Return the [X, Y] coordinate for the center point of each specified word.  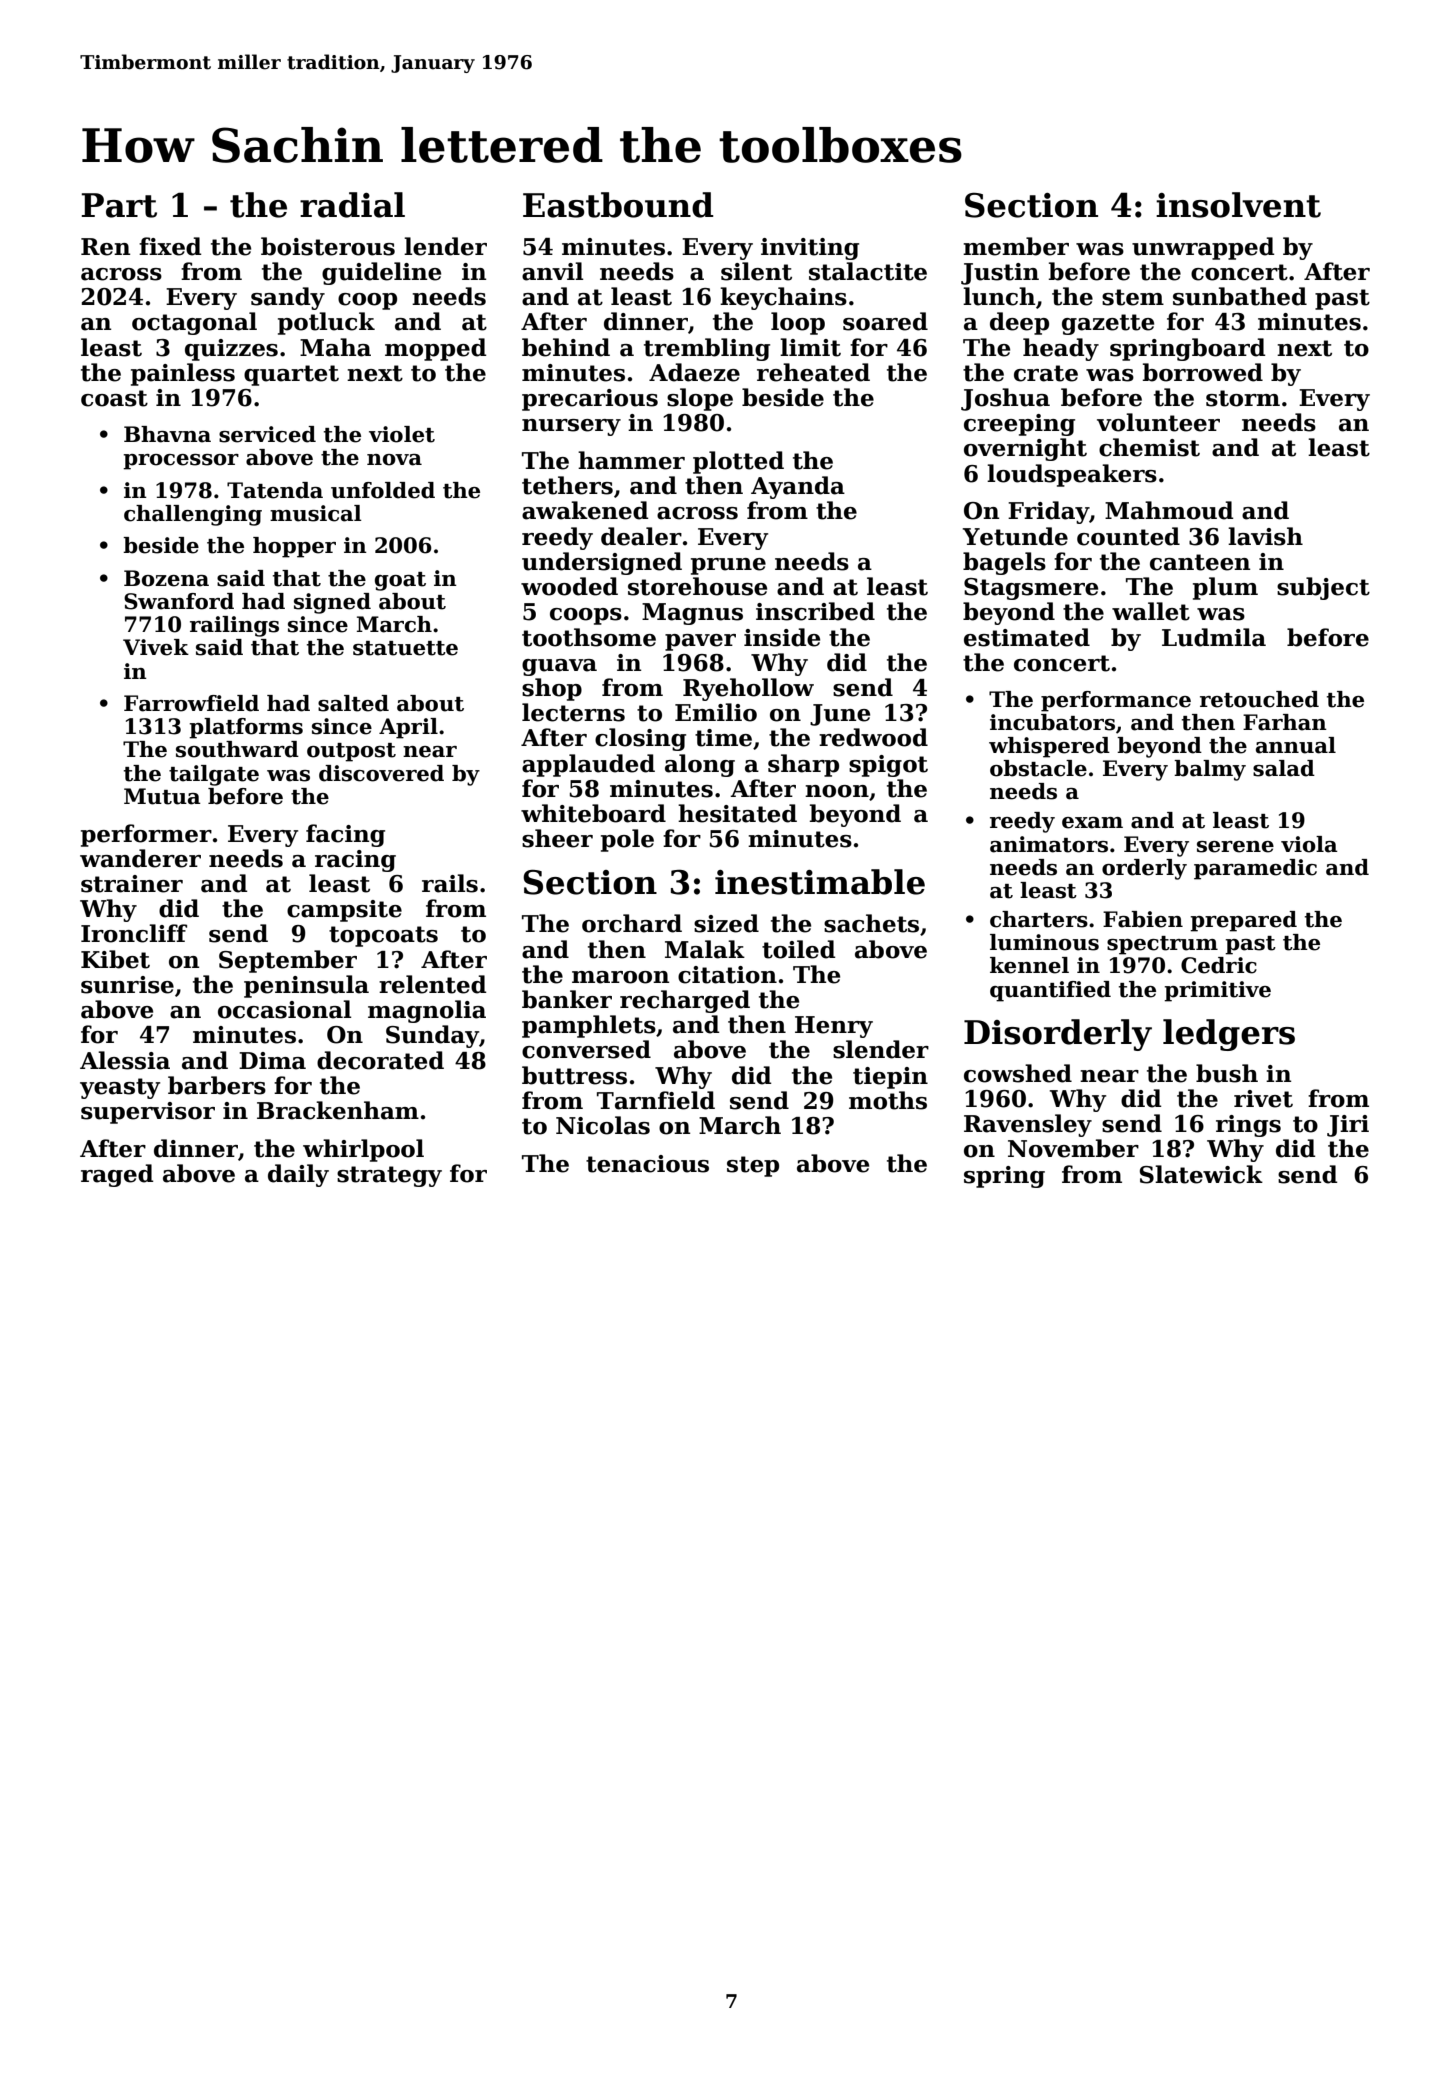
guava [559, 667]
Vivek [156, 647]
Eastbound [618, 205]
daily [298, 1175]
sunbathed [1240, 296]
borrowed [1203, 372]
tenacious [647, 1164]
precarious [590, 400]
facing [345, 835]
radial [352, 205]
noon [837, 791]
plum [1225, 588]
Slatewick [1201, 1174]
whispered [1049, 747]
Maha [335, 347]
